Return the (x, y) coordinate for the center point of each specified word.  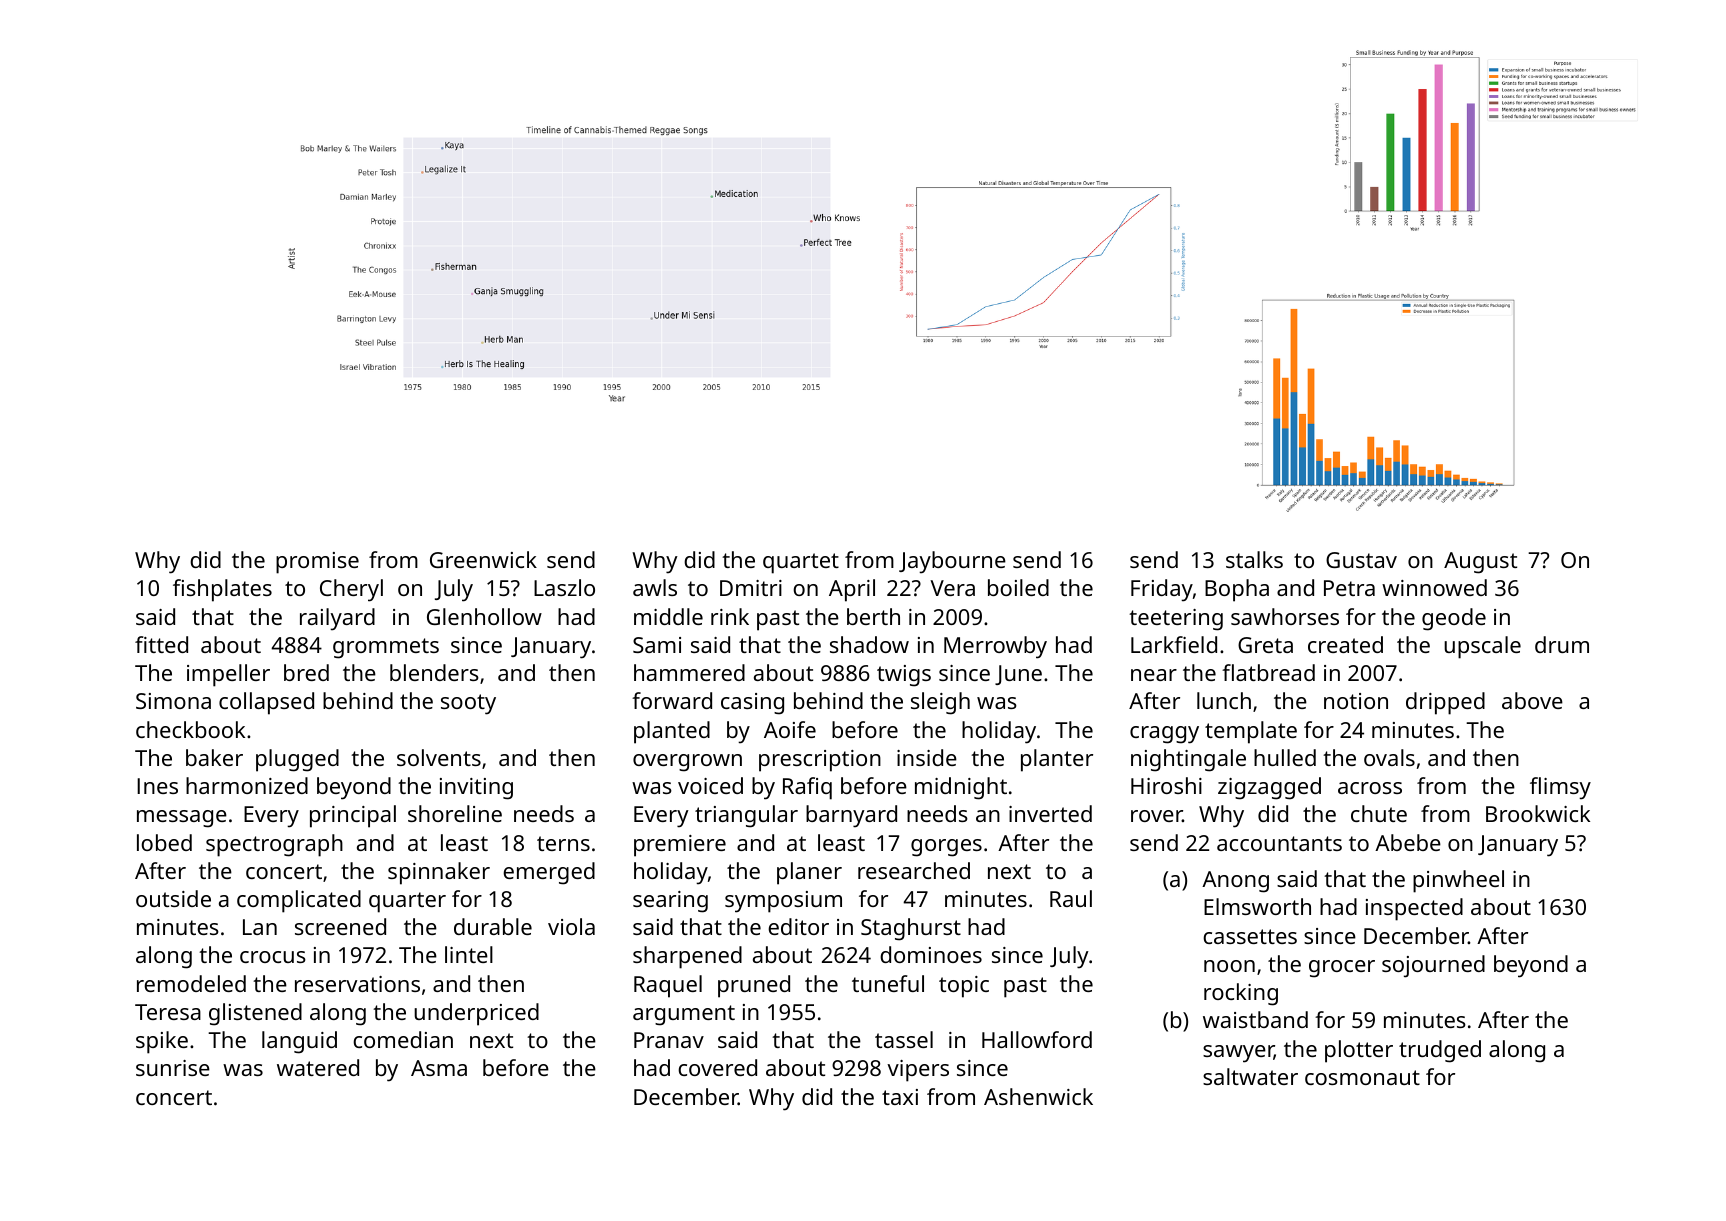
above (1532, 700)
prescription (820, 761)
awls (655, 587)
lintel (469, 954)
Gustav (1361, 560)
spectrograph (274, 845)
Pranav (669, 1040)
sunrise (173, 1068)
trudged (1440, 1051)
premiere (680, 846)
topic (964, 987)
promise (317, 563)
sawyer (1238, 1054)
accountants (1279, 843)
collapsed (266, 703)
